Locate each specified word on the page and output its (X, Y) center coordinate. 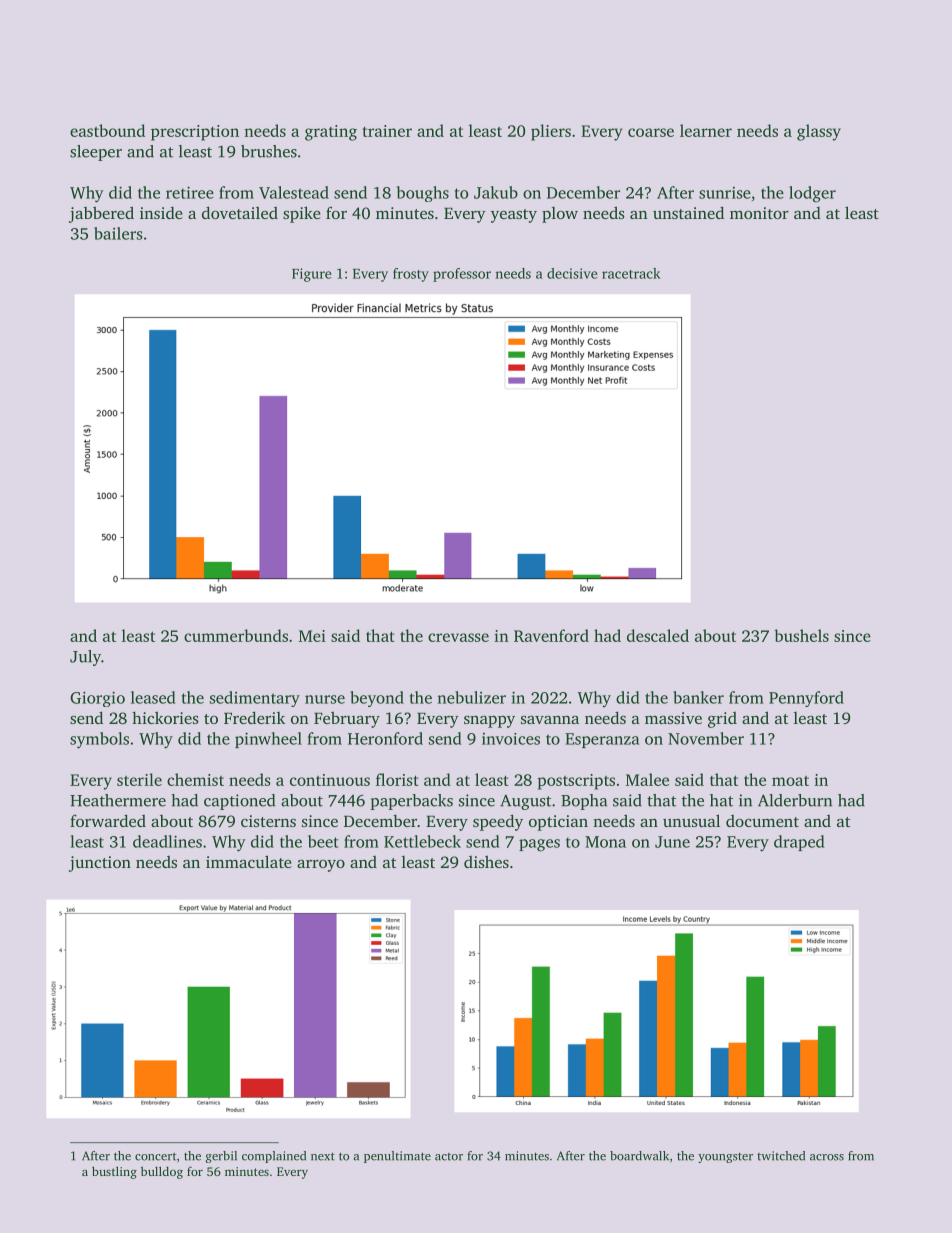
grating (331, 133)
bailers (118, 233)
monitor (759, 213)
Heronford (385, 738)
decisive (572, 273)
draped (799, 843)
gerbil (221, 1157)
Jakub (496, 192)
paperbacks (411, 802)
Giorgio (97, 699)
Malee (647, 779)
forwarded (108, 820)
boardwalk (639, 1156)
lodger (812, 194)
